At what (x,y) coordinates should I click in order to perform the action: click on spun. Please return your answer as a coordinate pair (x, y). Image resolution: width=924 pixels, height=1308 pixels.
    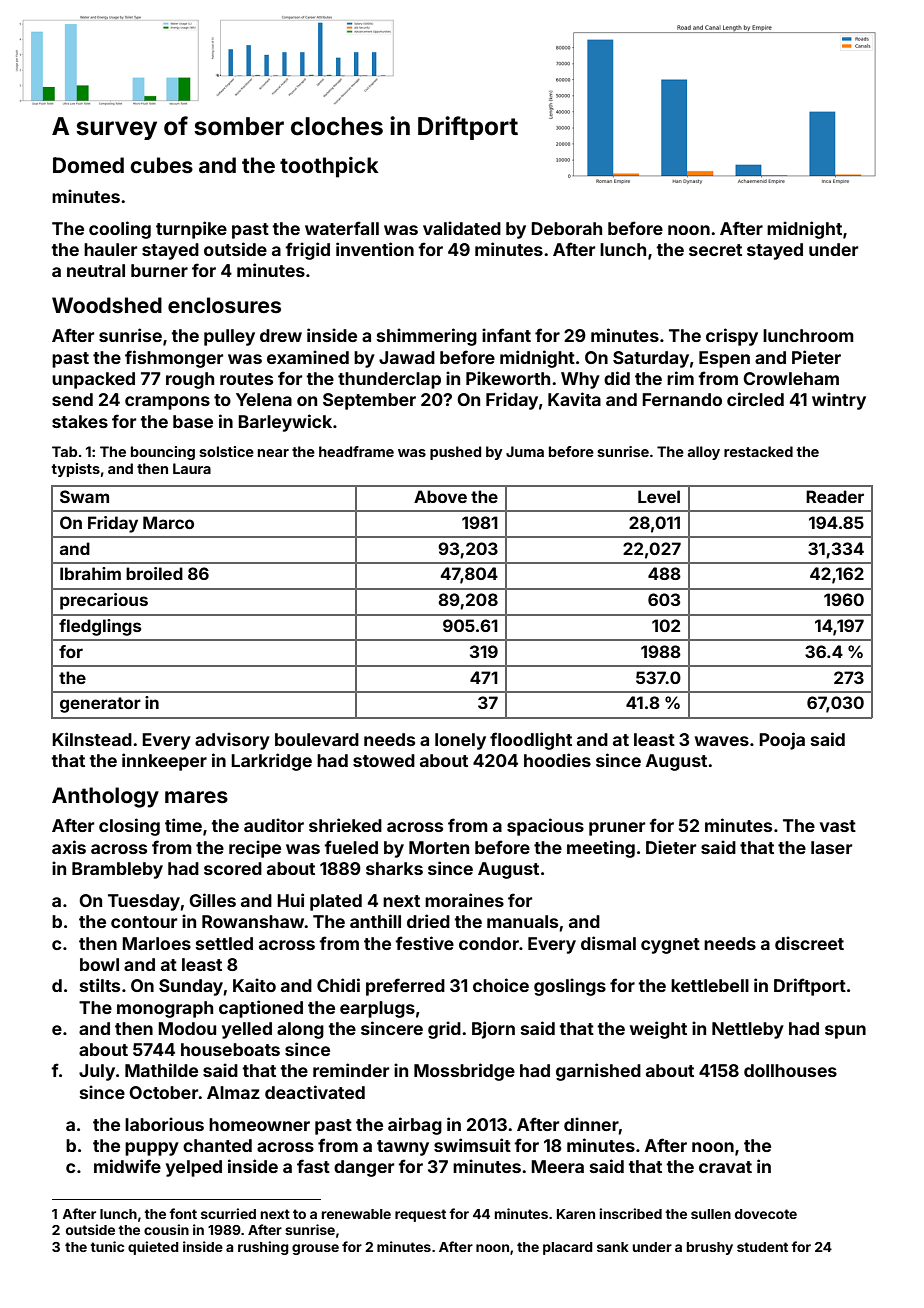
    Looking at the image, I should click on (845, 1032).
